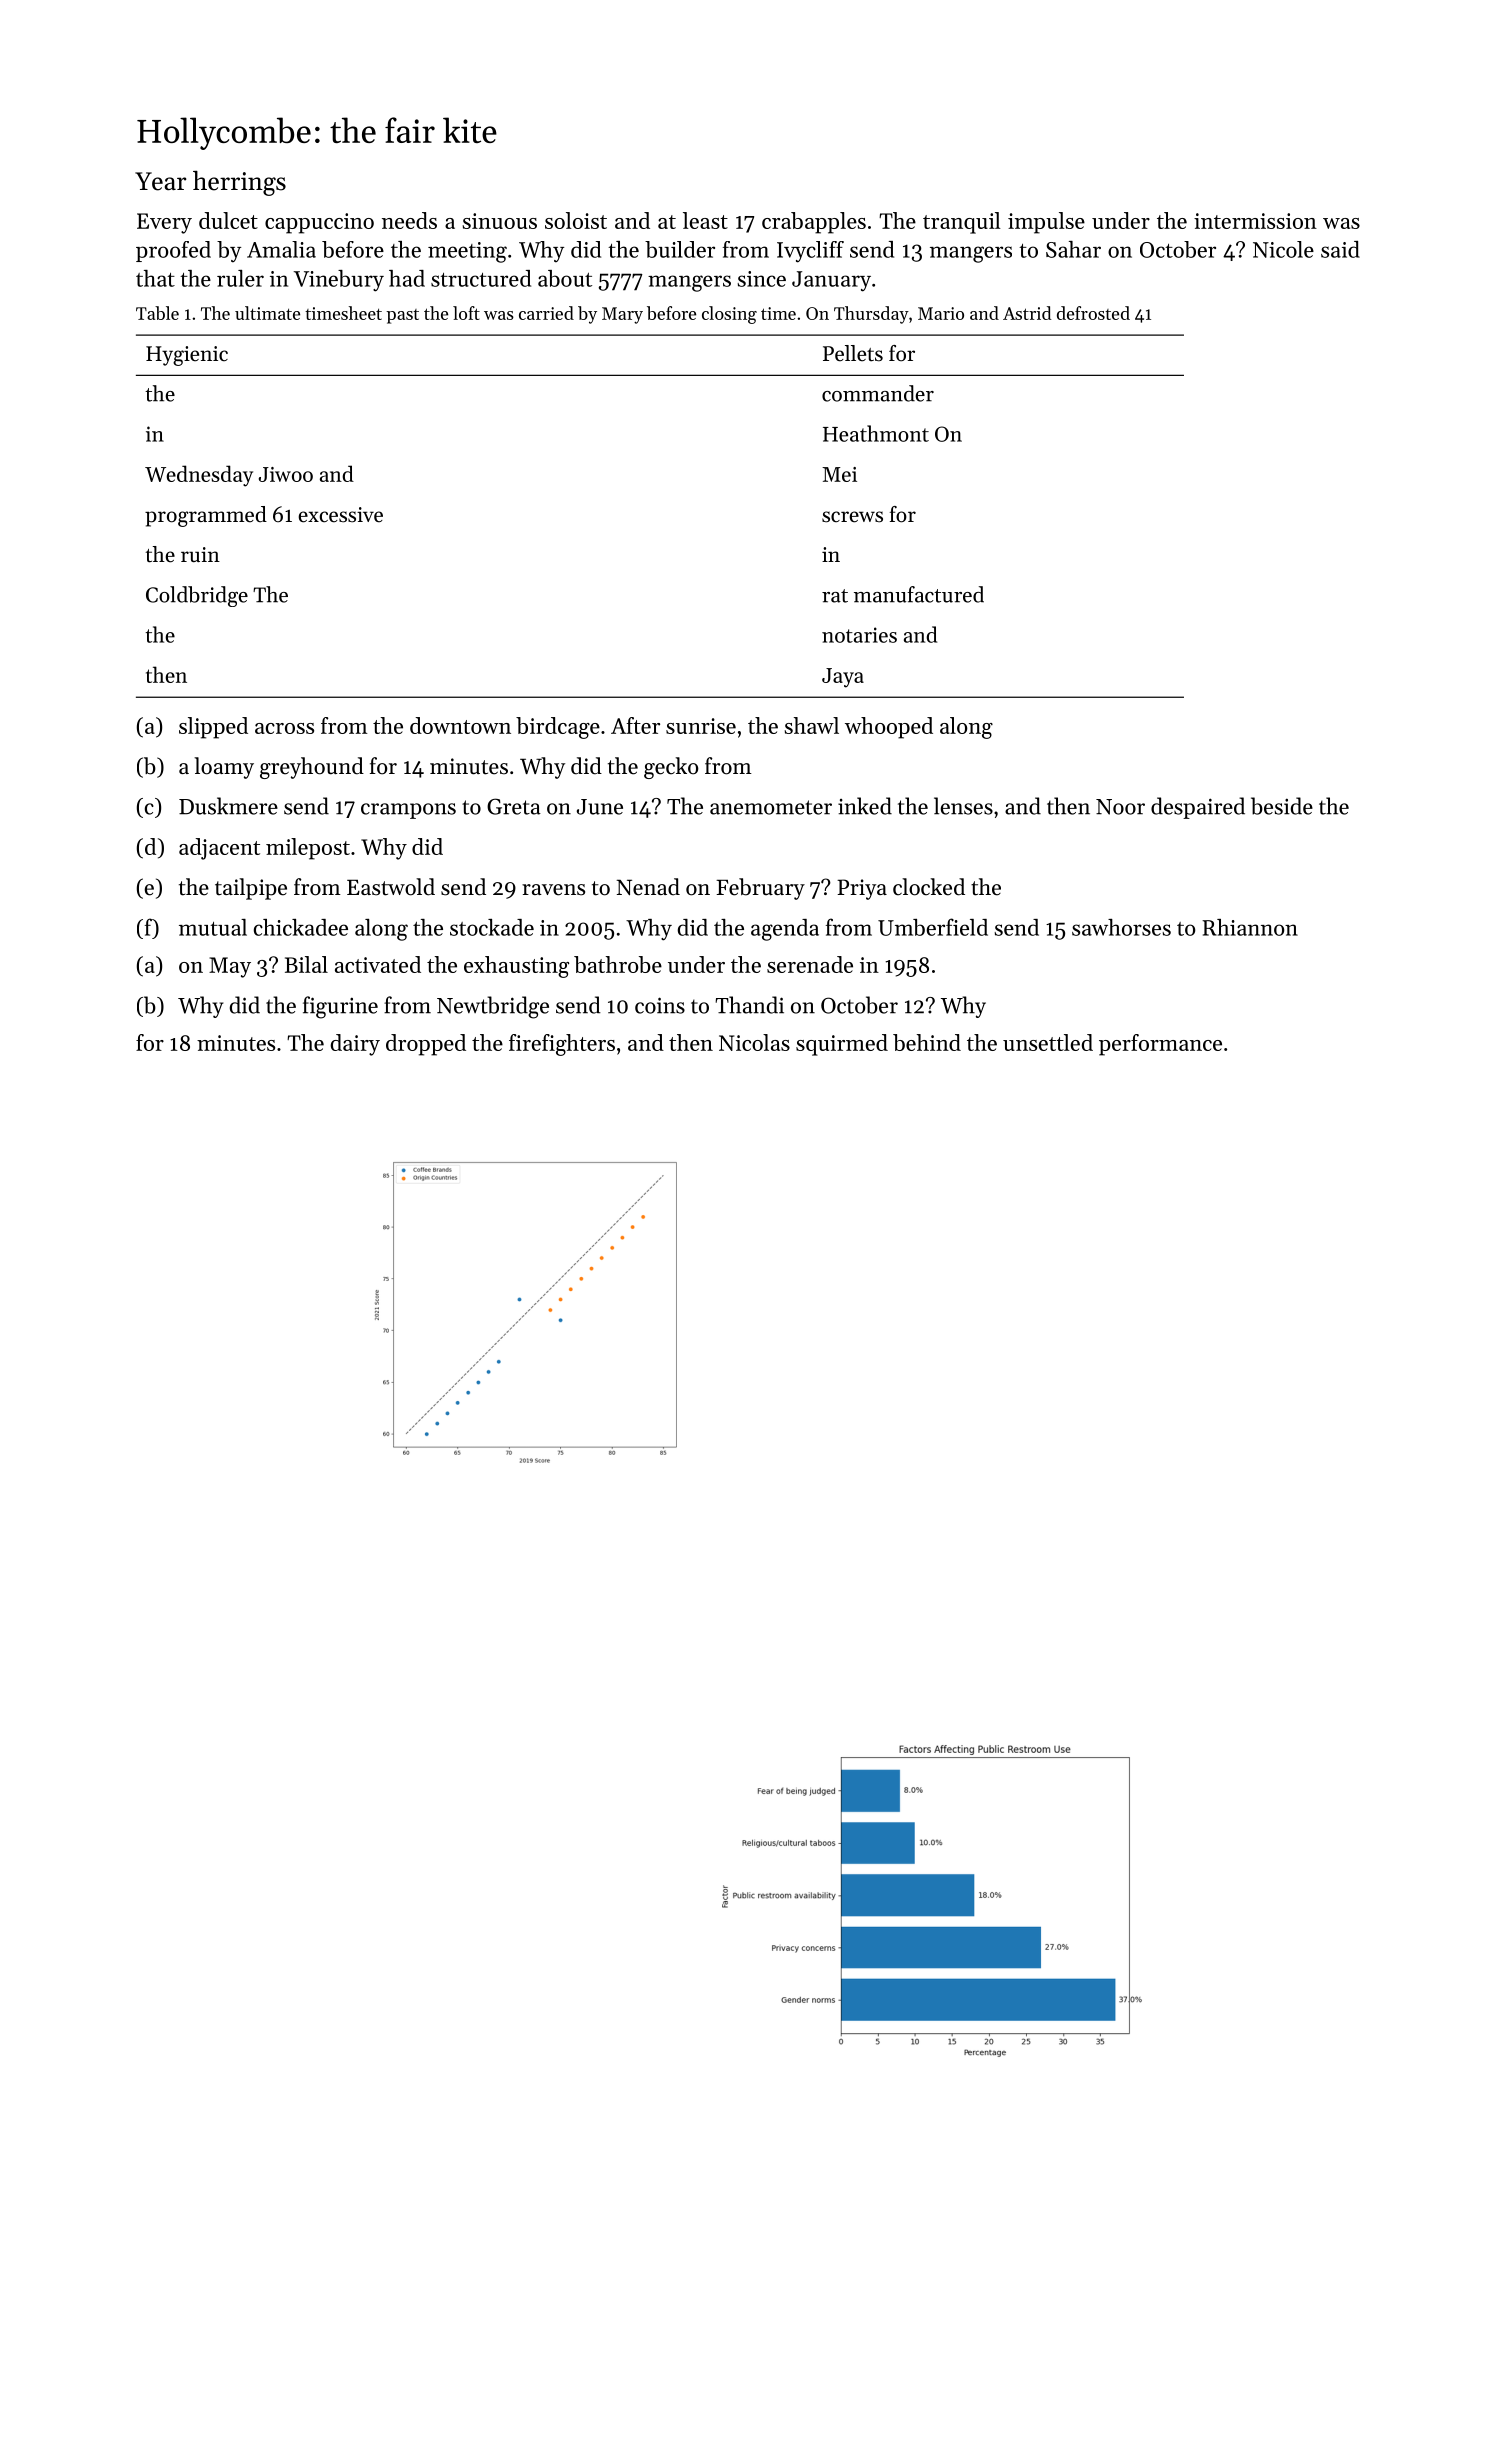 Image resolution: width=1496 pixels, height=2464 pixels. I want to click on Pellets, so click(853, 353).
